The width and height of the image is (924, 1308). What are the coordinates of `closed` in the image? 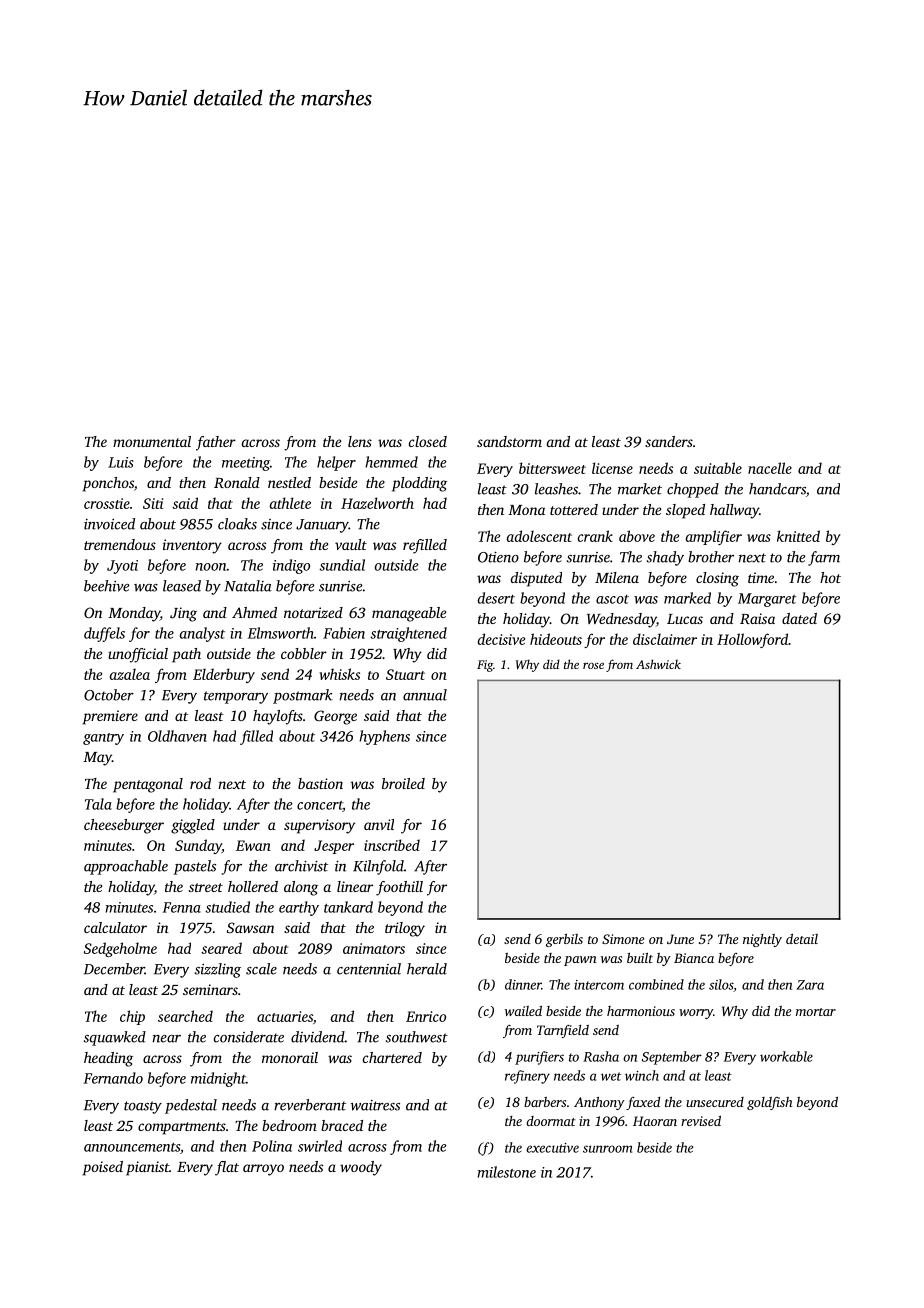 It's located at (428, 441).
